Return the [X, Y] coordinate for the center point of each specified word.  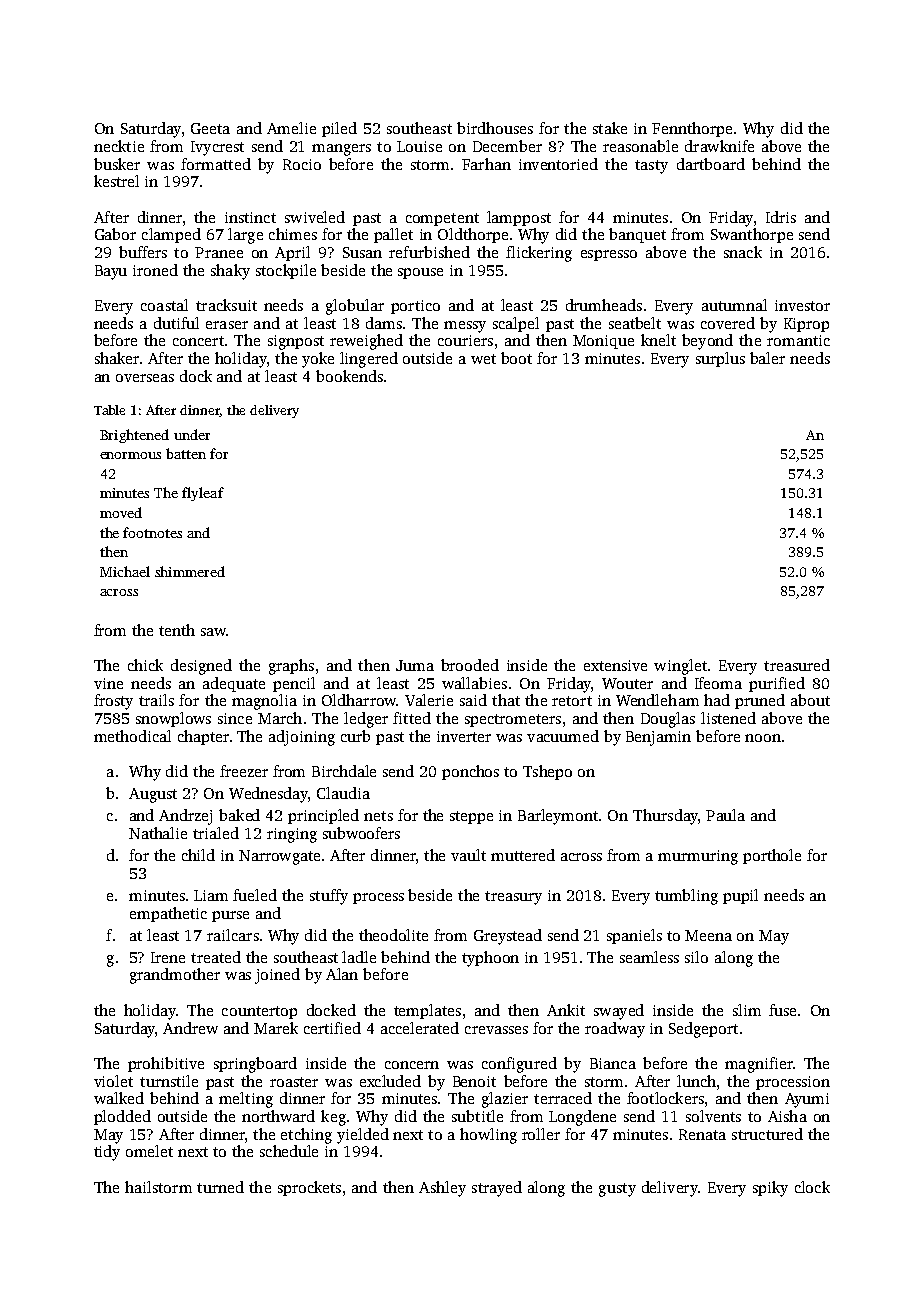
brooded [470, 665]
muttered [523, 855]
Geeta [210, 128]
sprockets [309, 1188]
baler [767, 358]
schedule [289, 1151]
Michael [125, 571]
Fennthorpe [692, 129]
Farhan [486, 164]
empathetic [168, 914]
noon [763, 738]
